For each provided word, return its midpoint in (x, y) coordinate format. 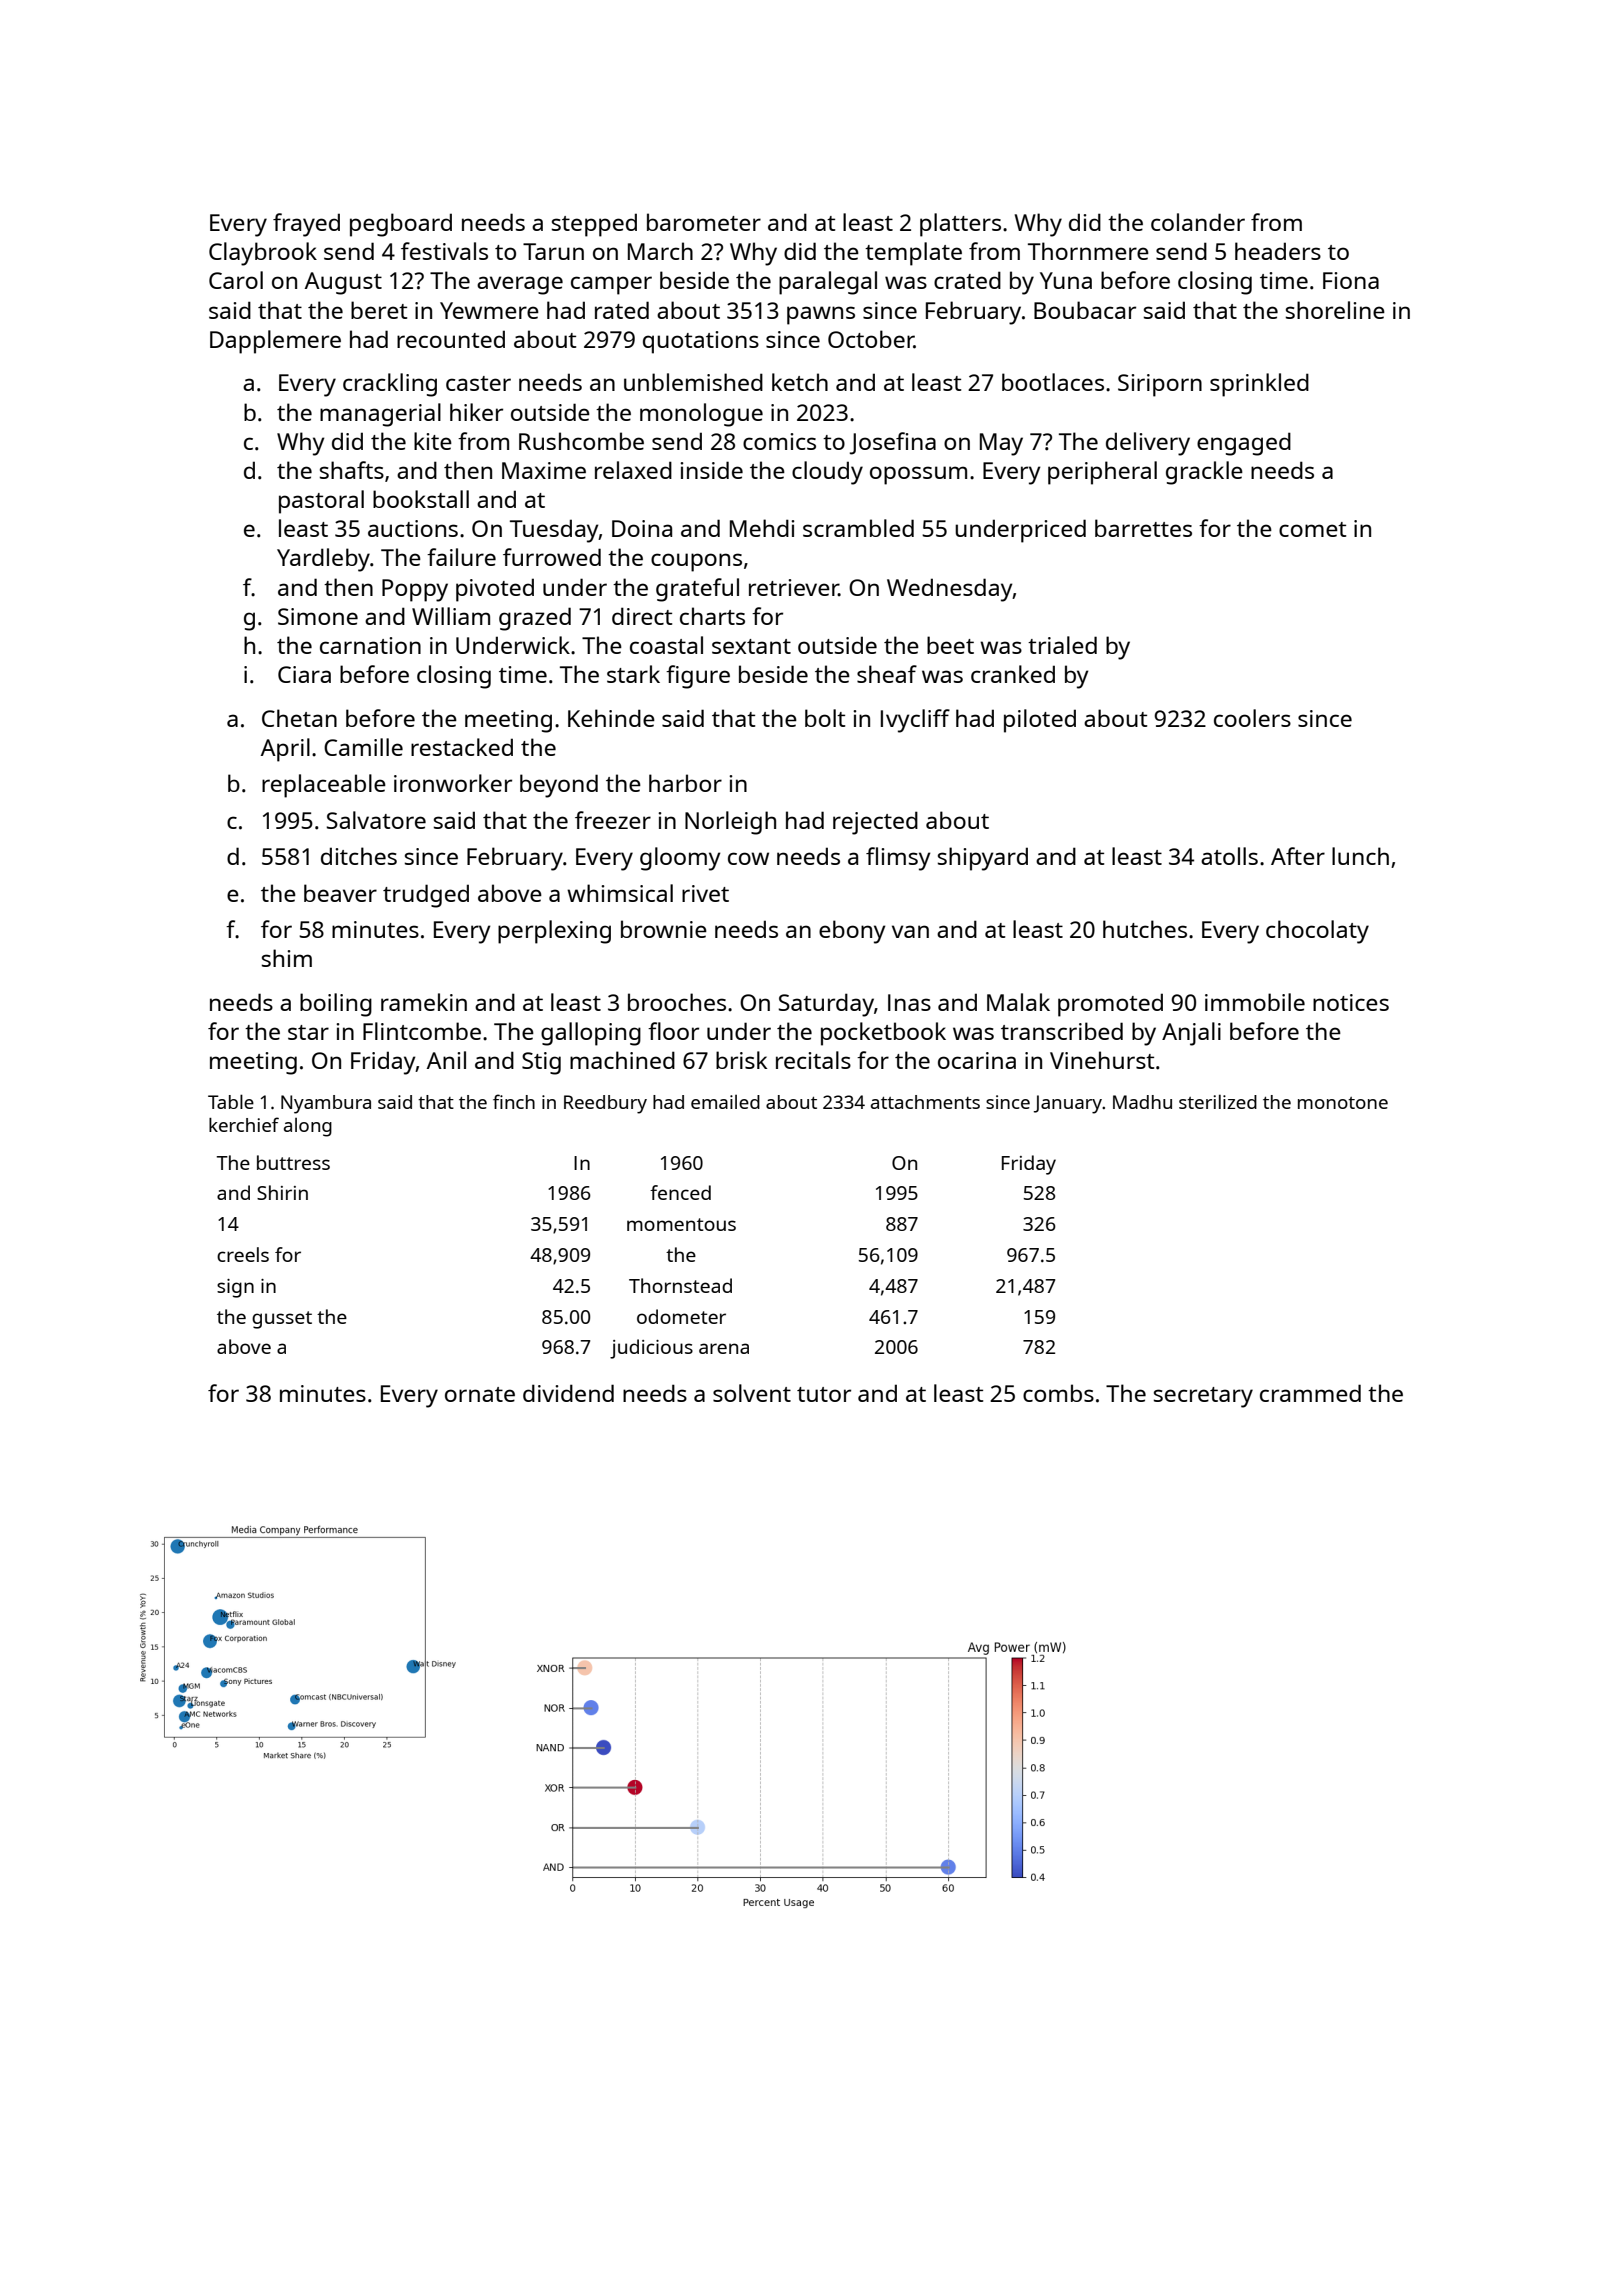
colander (1198, 222)
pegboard (401, 225)
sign (235, 1288)
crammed (1310, 1393)
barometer (704, 222)
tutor (824, 1394)
